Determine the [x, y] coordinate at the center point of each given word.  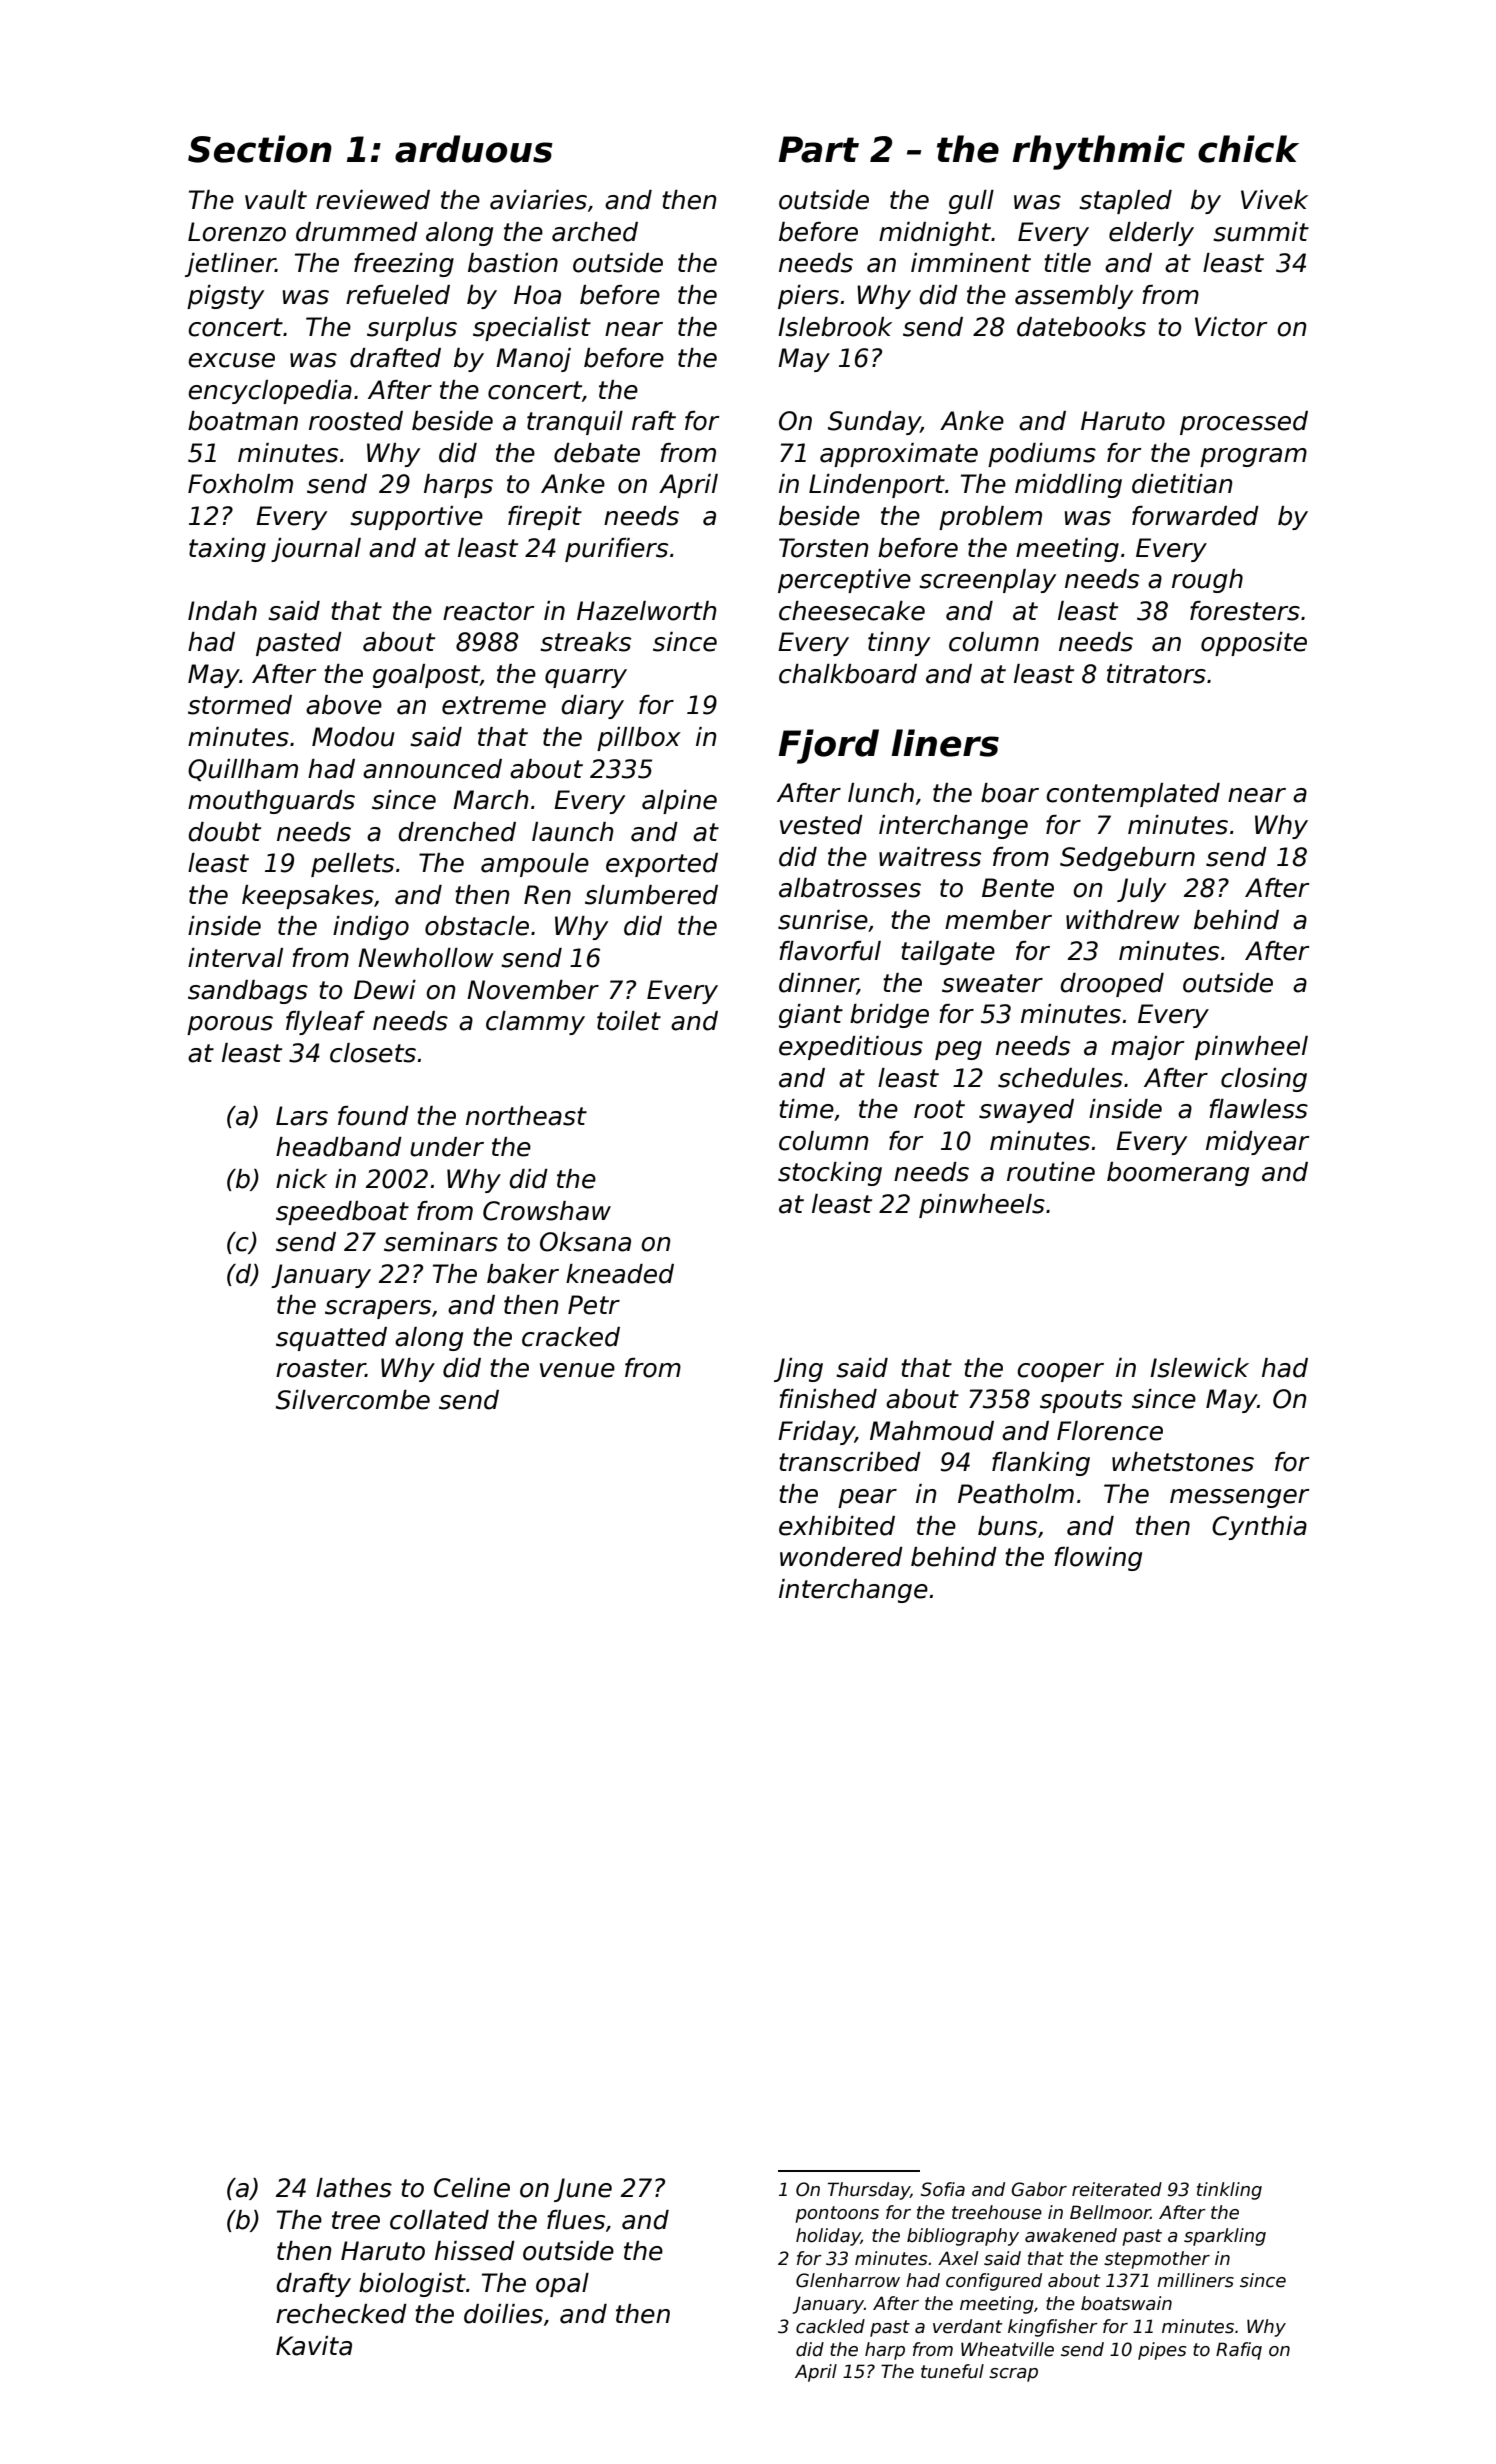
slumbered [651, 895]
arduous [474, 149]
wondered [841, 1557]
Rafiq [1239, 2351]
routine [1051, 1172]
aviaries [538, 200]
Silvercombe [353, 1400]
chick [1248, 149]
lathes [354, 2188]
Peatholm [1016, 1494]
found [373, 1116]
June [583, 2190]
